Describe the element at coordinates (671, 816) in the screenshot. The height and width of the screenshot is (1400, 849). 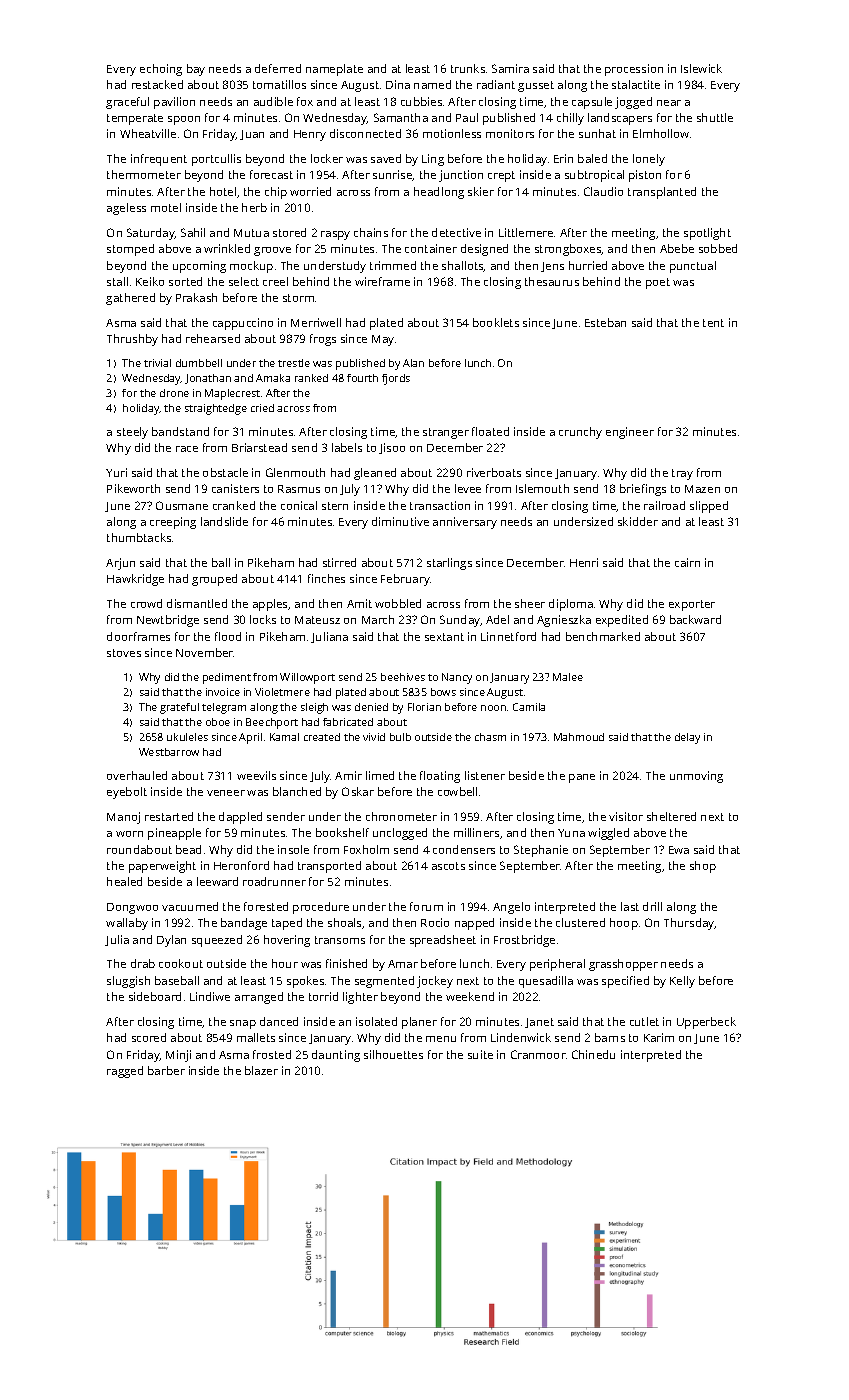
I see `sheltered` at that location.
